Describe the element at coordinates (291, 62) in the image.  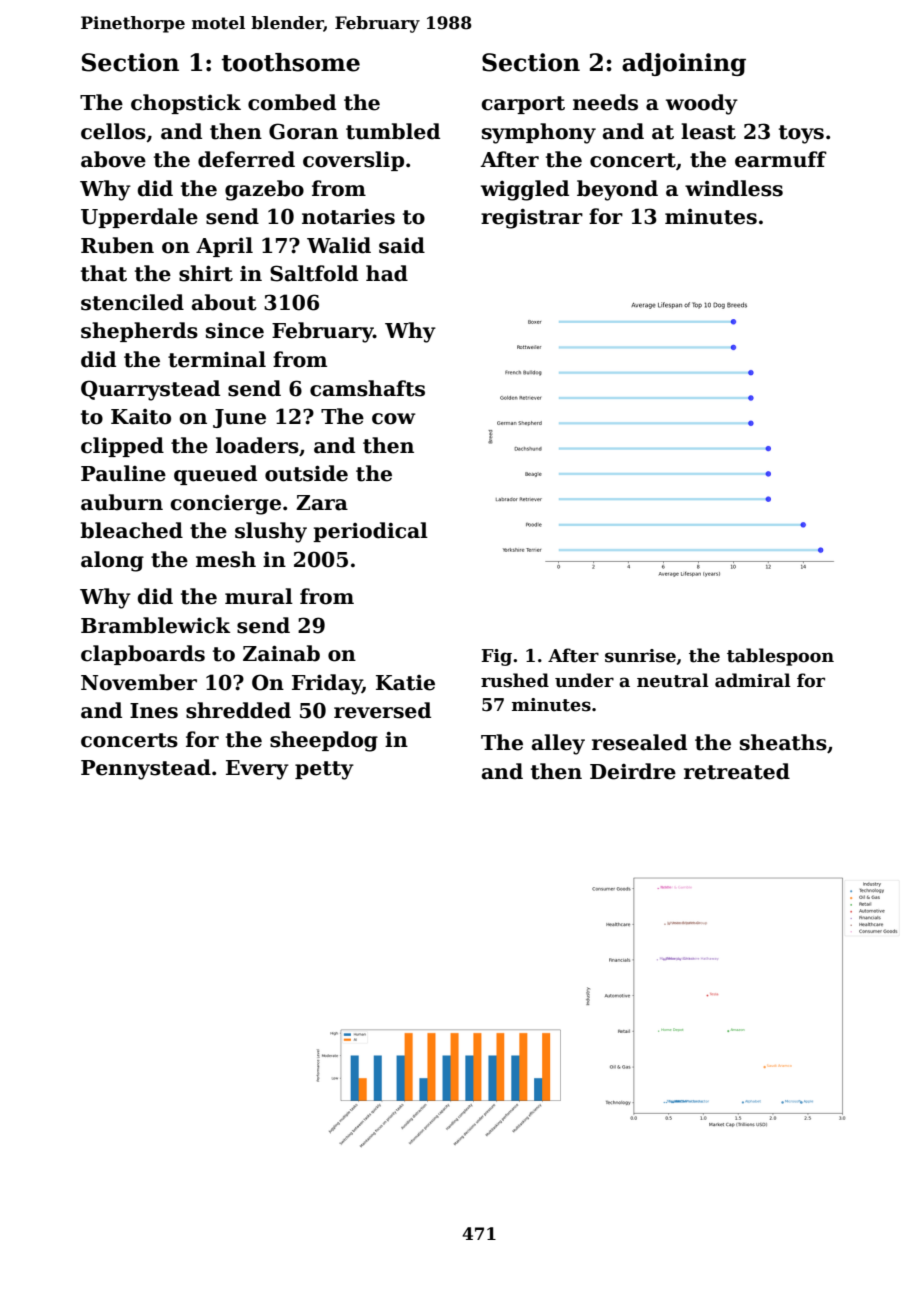
I see `toothsome` at that location.
